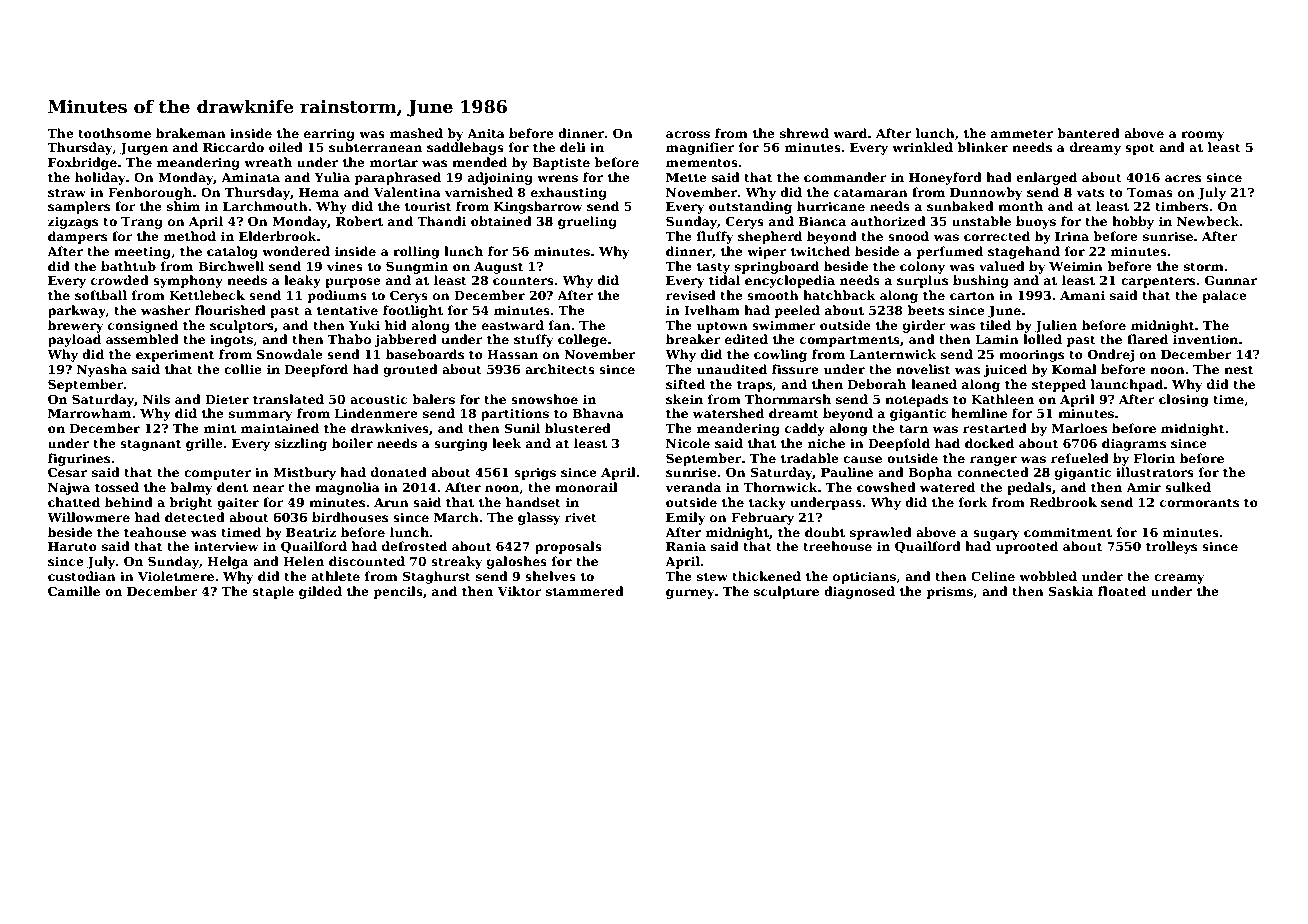 The width and height of the screenshot is (1308, 924). What do you see at coordinates (101, 295) in the screenshot?
I see `softball` at bounding box center [101, 295].
